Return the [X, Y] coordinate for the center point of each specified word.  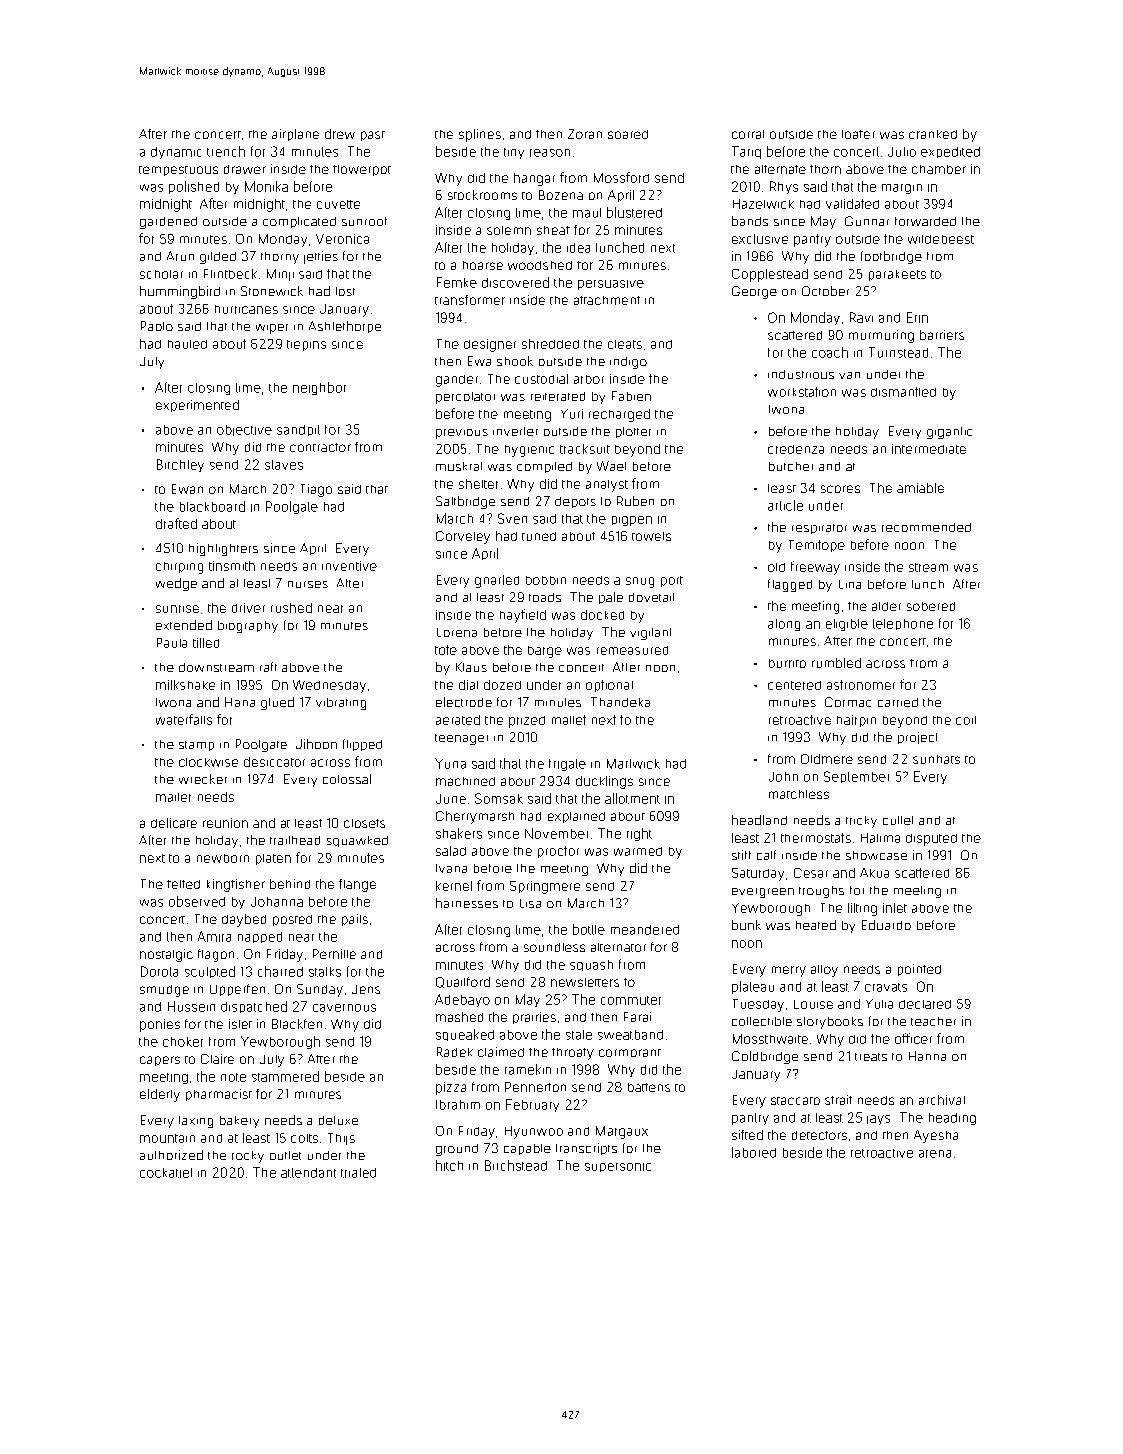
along [784, 625]
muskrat [459, 466]
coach [830, 352]
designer [490, 345]
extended [184, 625]
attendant [308, 1173]
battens [649, 1087]
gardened [168, 223]
